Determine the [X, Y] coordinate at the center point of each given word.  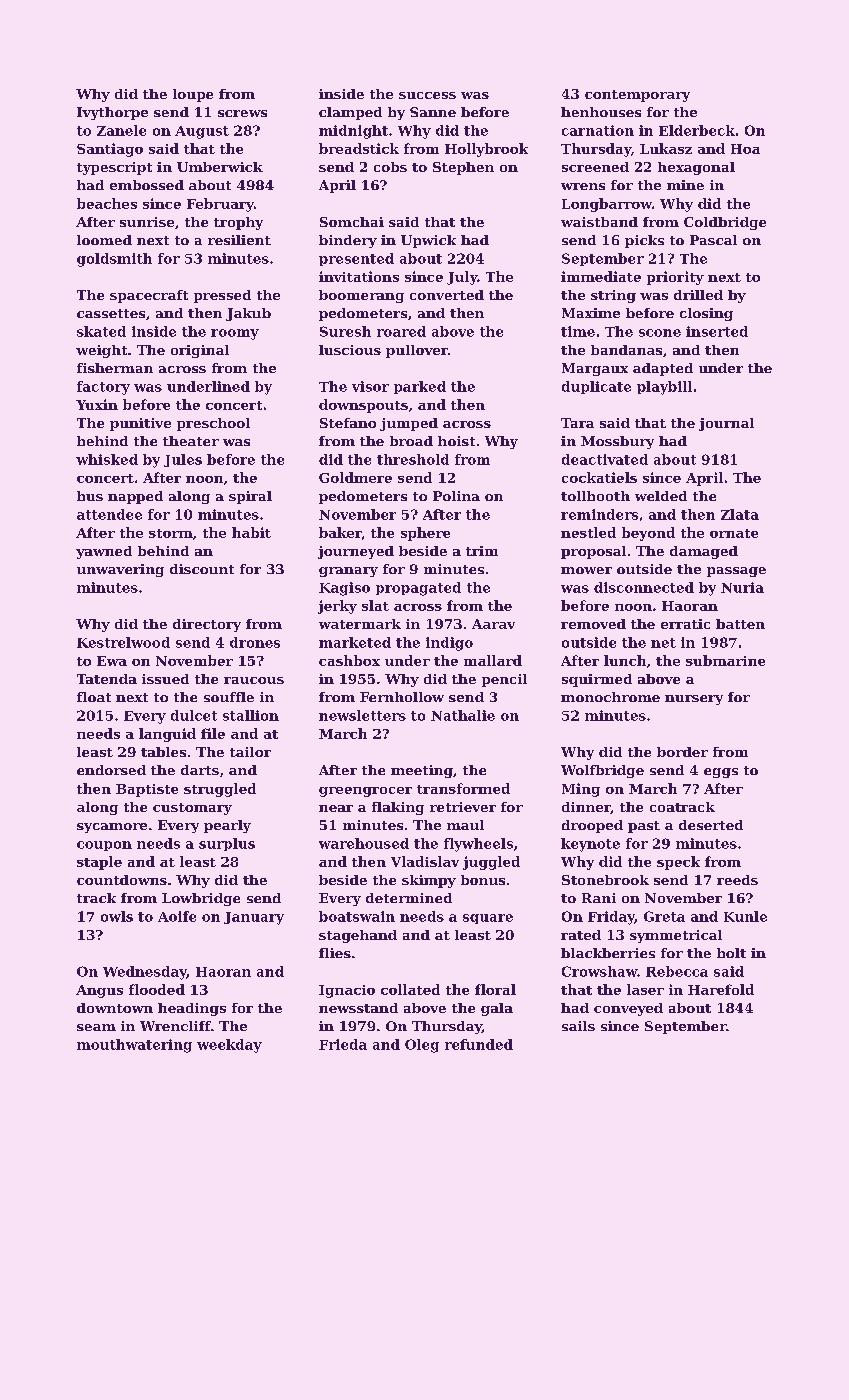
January [254, 918]
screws [242, 113]
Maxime [591, 313]
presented [356, 259]
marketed [355, 642]
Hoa [745, 149]
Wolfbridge [602, 771]
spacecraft [149, 296]
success [427, 95]
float [94, 697]
